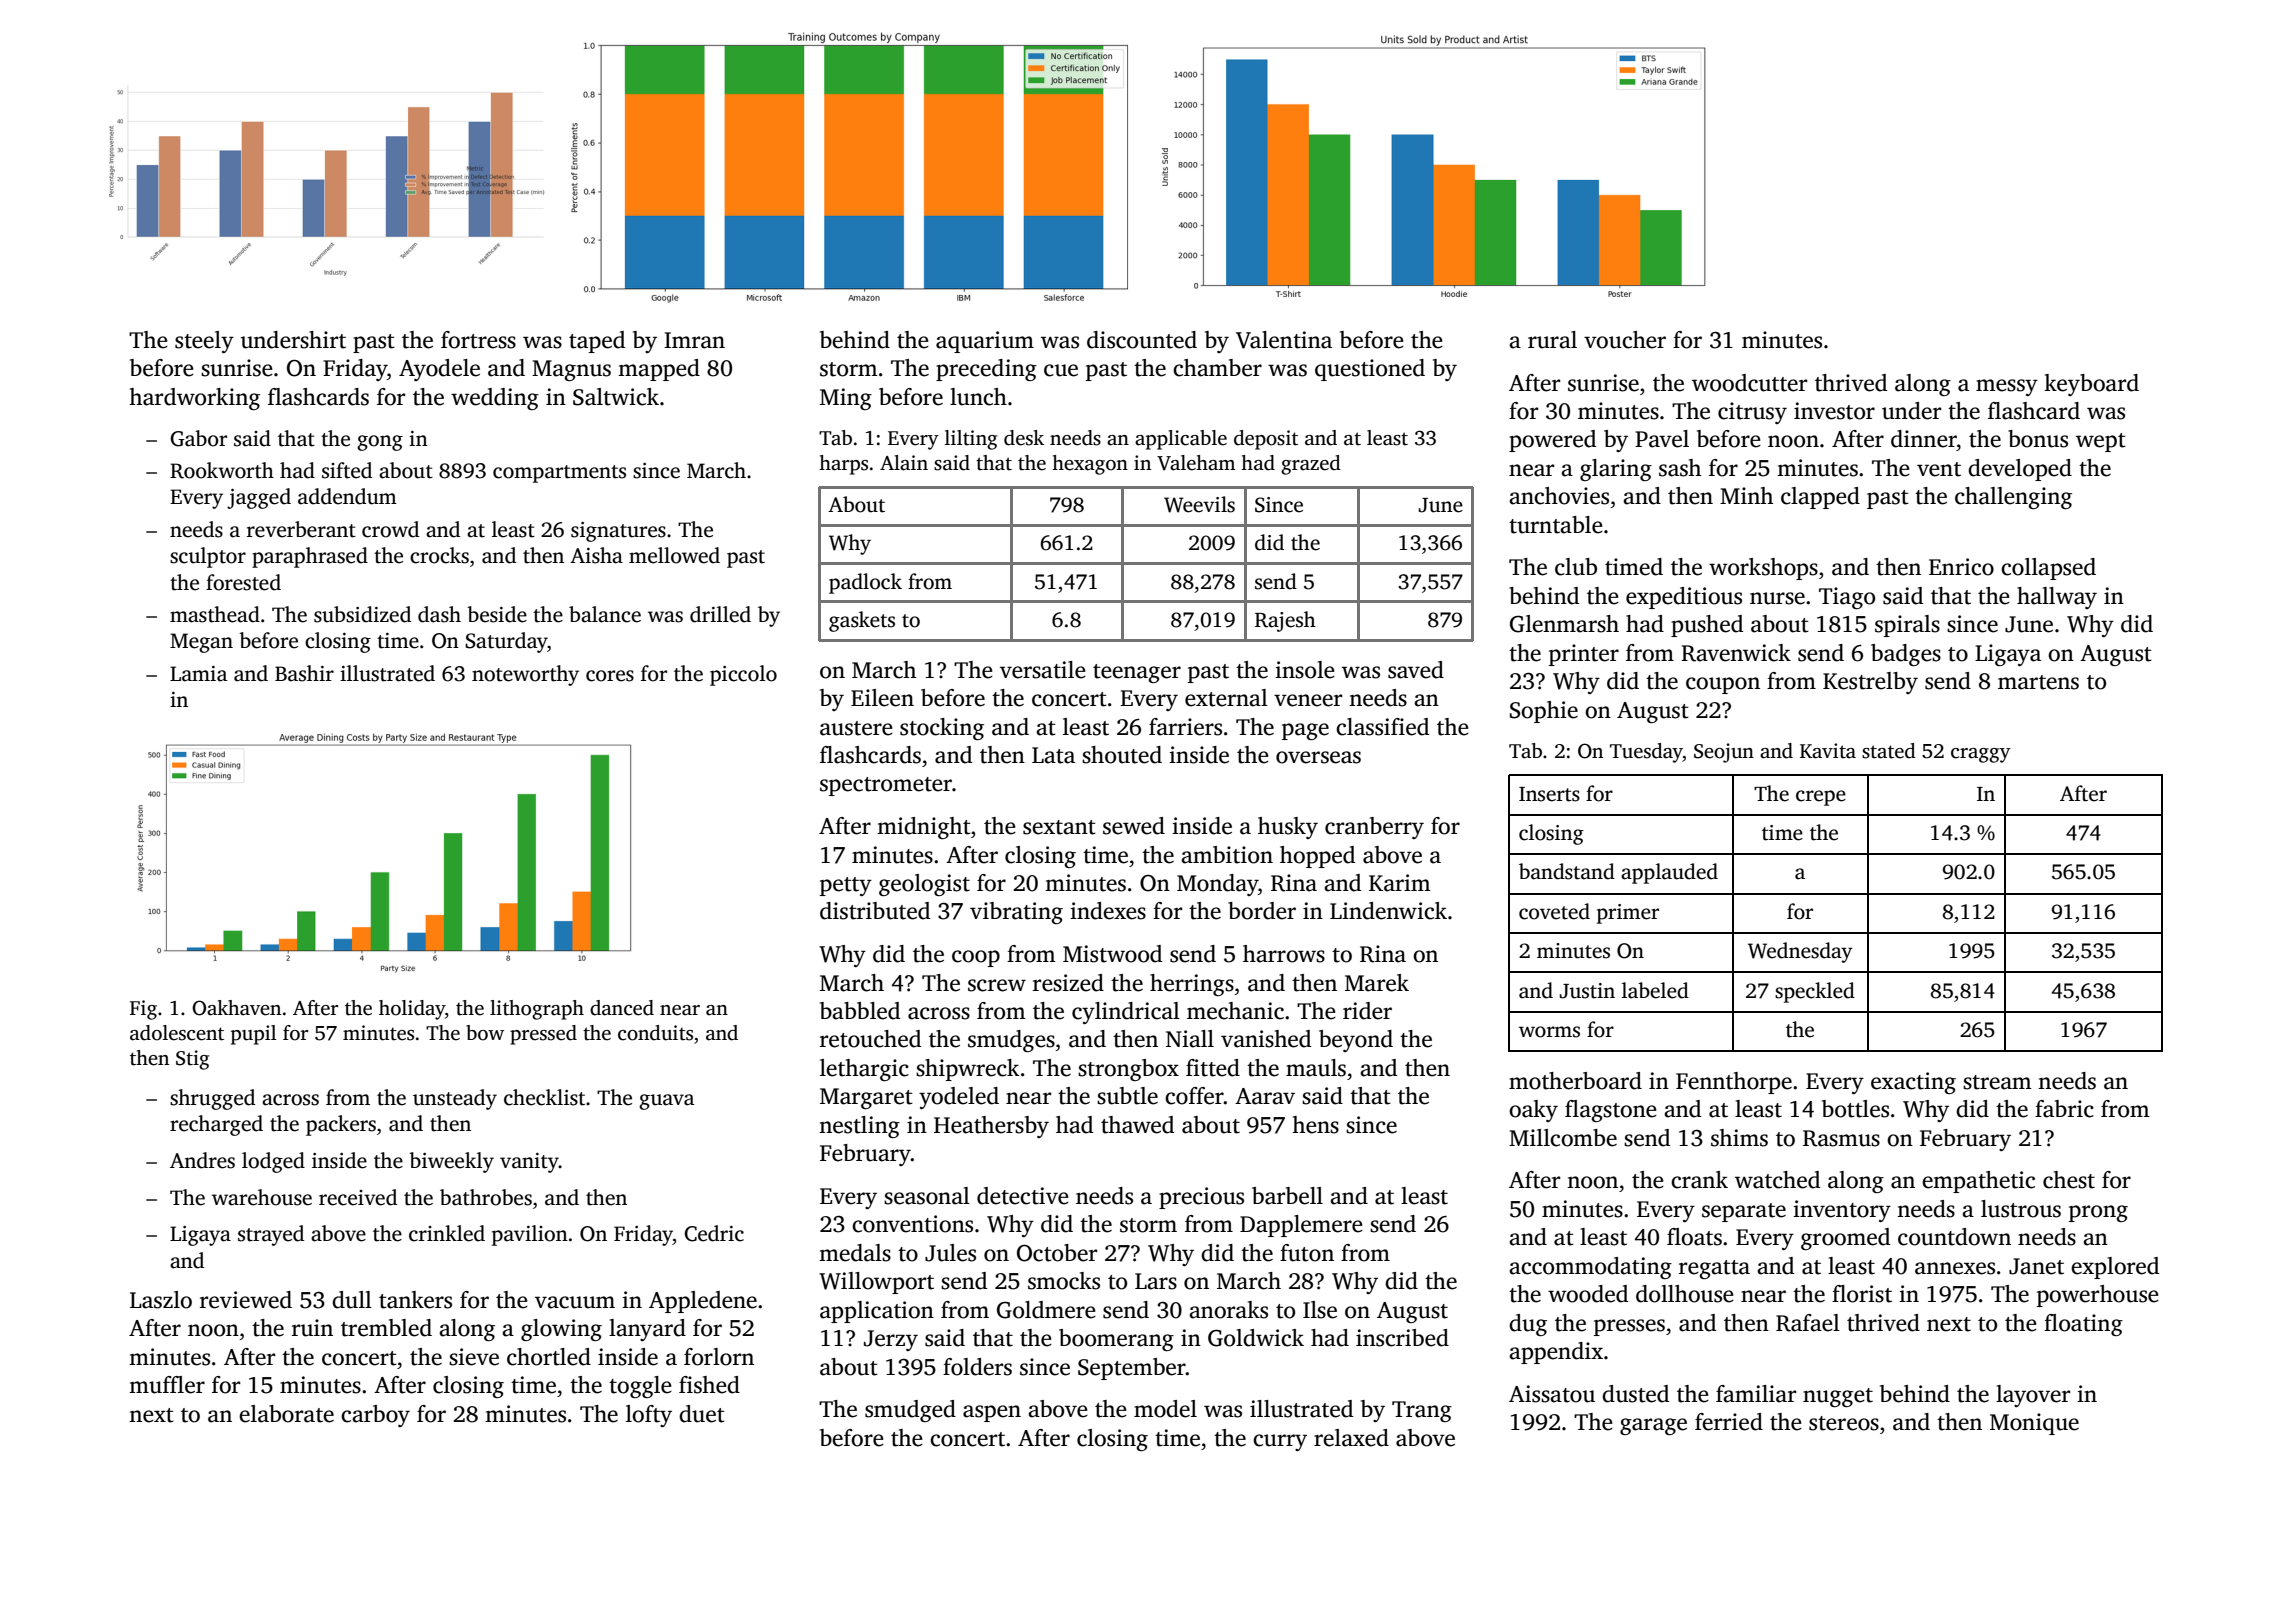  What do you see at coordinates (1544, 712) in the document?
I see `Sophie` at bounding box center [1544, 712].
